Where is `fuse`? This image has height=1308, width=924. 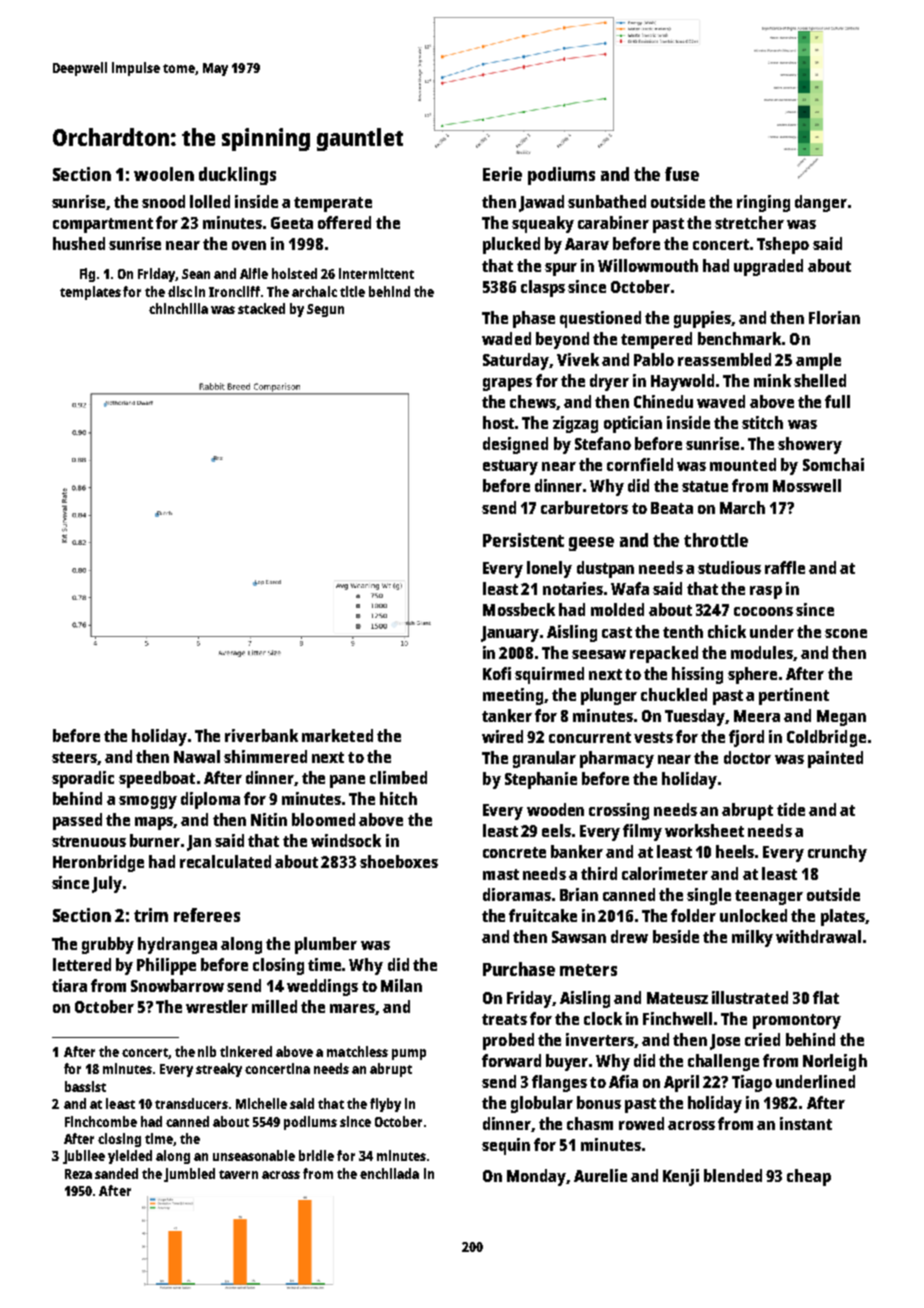 fuse is located at coordinates (682, 174).
